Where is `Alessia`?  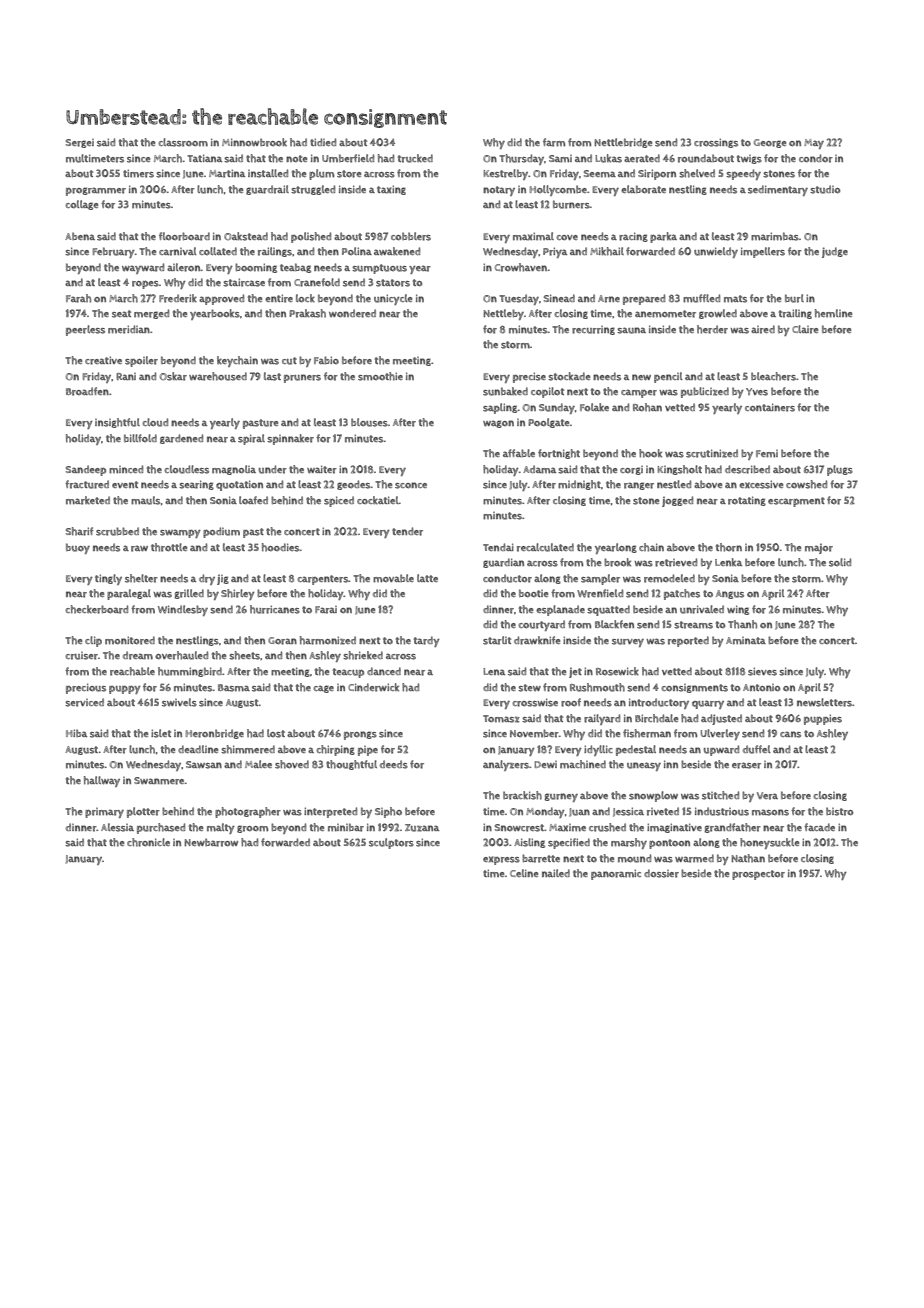 Alessia is located at coordinates (117, 827).
